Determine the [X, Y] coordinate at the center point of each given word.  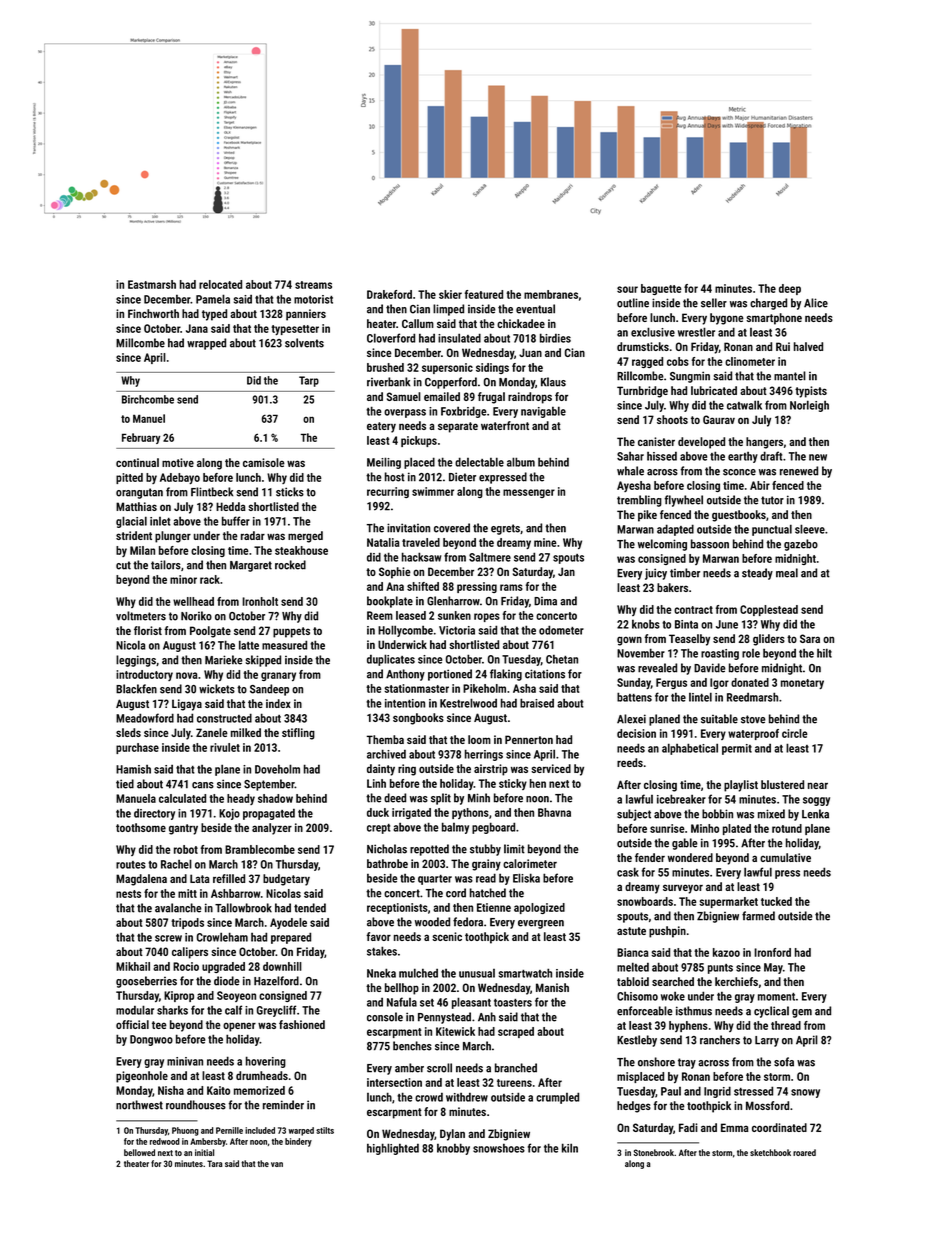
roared [804, 1152]
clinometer [750, 361]
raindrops [530, 398]
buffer [236, 521]
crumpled [557, 1098]
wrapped [206, 344]
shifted [423, 586]
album [521, 462]
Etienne [494, 907]
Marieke [224, 660]
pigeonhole [142, 1077]
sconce [739, 472]
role [751, 653]
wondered [690, 857]
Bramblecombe [260, 849]
